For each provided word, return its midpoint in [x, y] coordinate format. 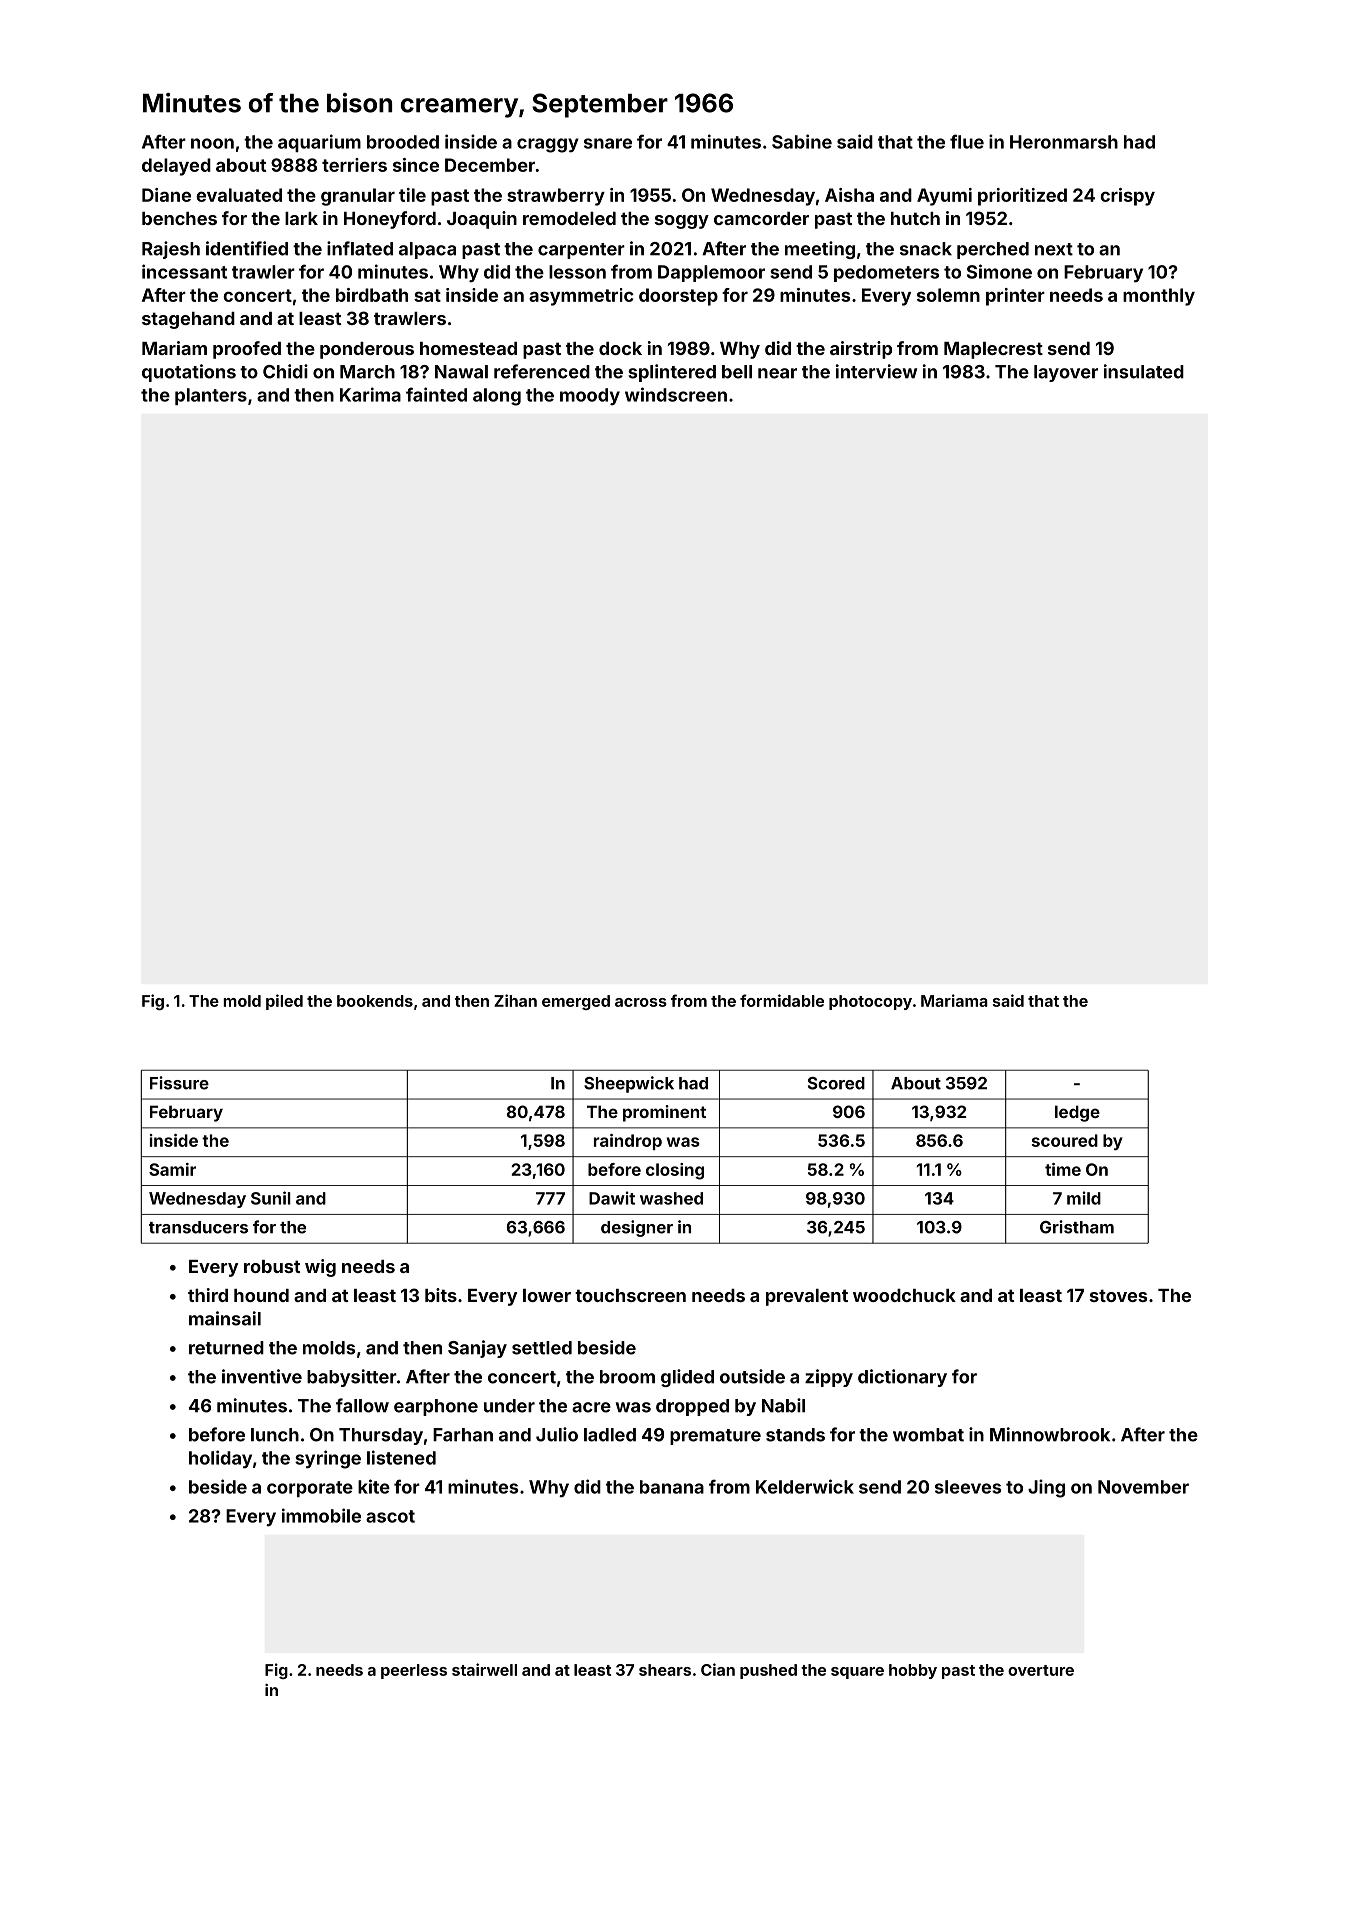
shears [665, 1670]
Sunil [271, 1198]
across [641, 1002]
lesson [577, 272]
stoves [1118, 1295]
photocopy [870, 1002]
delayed [176, 167]
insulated [1144, 371]
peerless [414, 1671]
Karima [370, 394]
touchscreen [630, 1295]
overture [1041, 1670]
